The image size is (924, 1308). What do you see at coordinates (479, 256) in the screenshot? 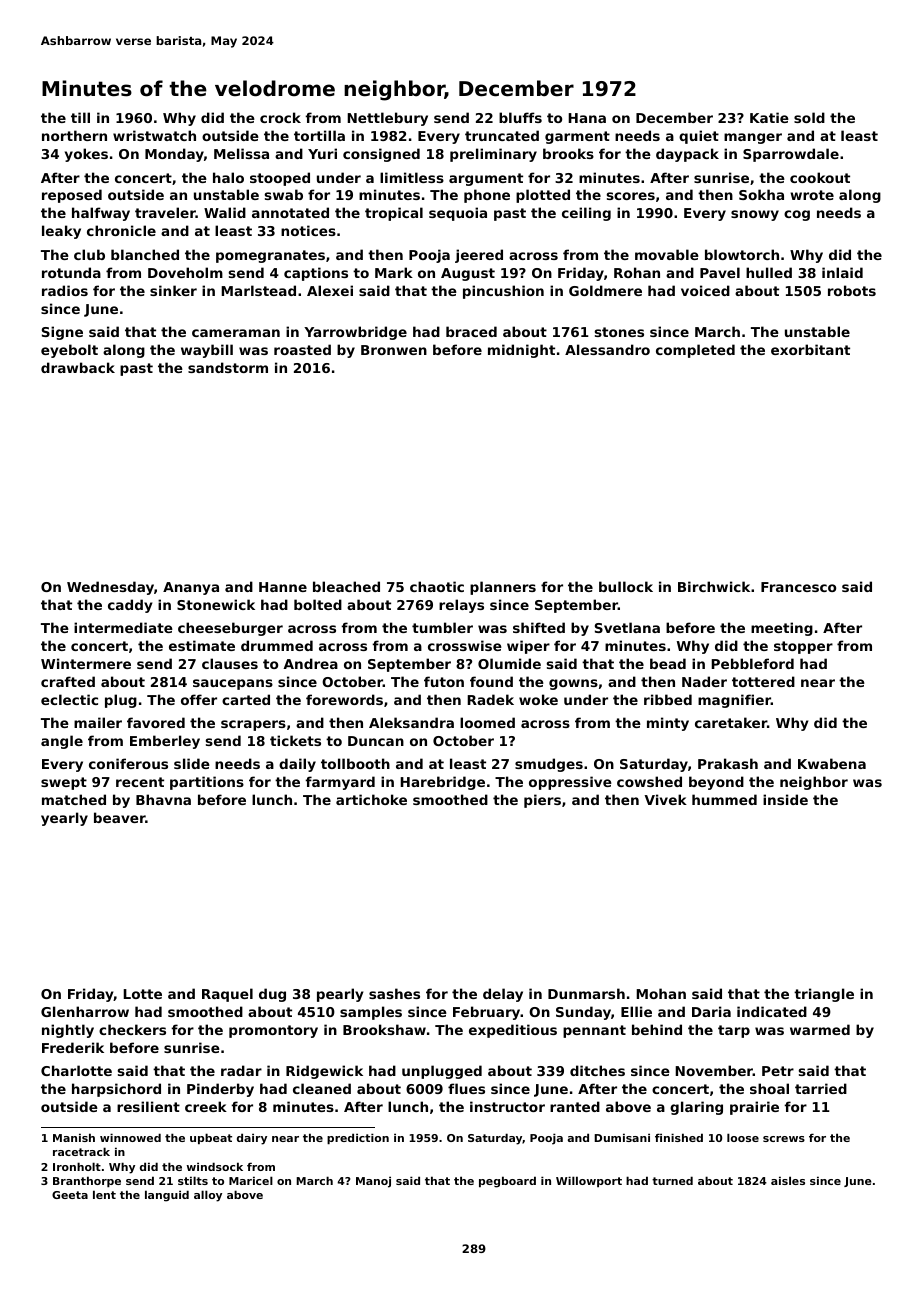
I see `jeered` at bounding box center [479, 256].
